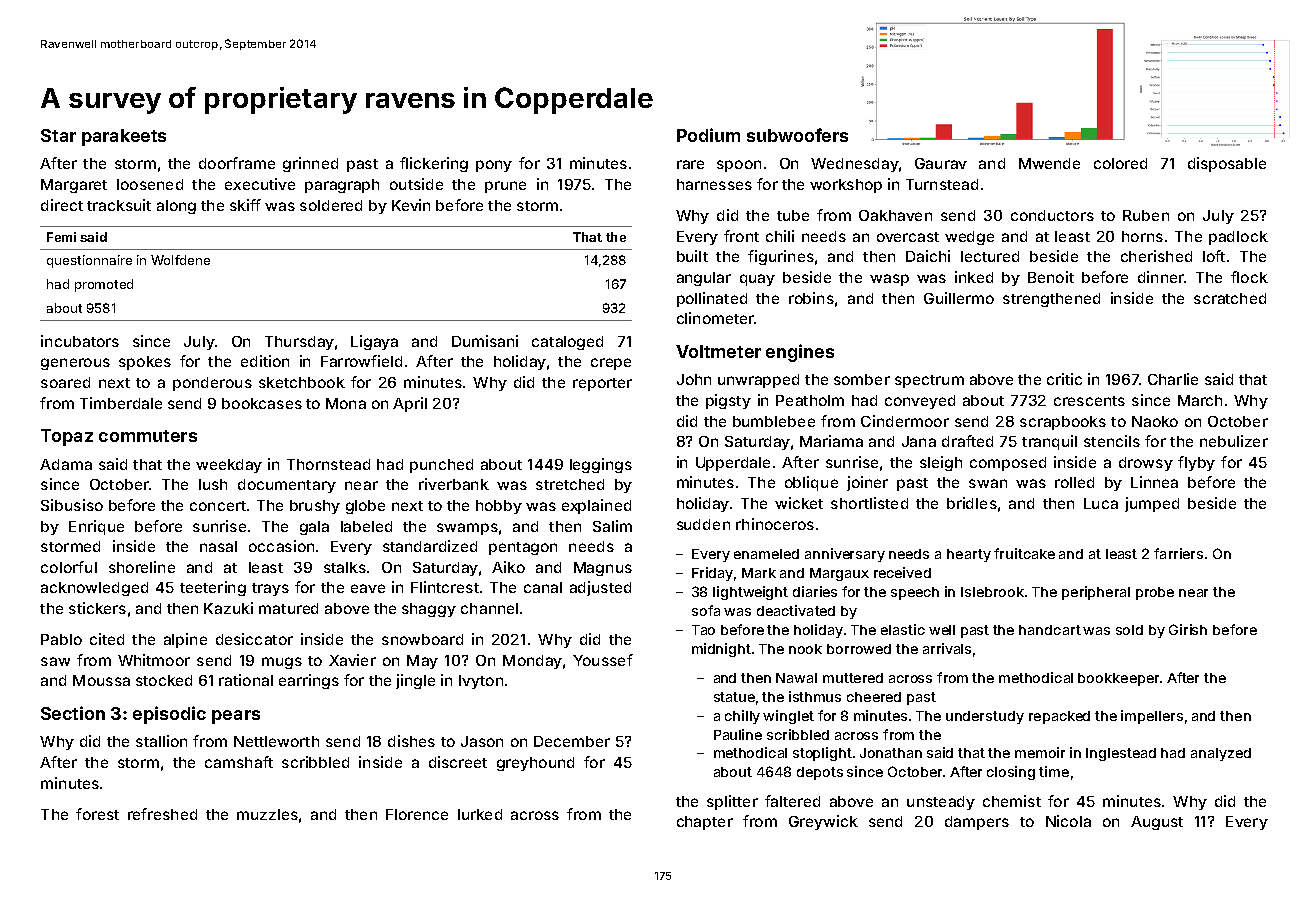 This screenshot has height=924, width=1308. Describe the element at coordinates (1063, 423) in the screenshot. I see `scrapbooks` at that location.
